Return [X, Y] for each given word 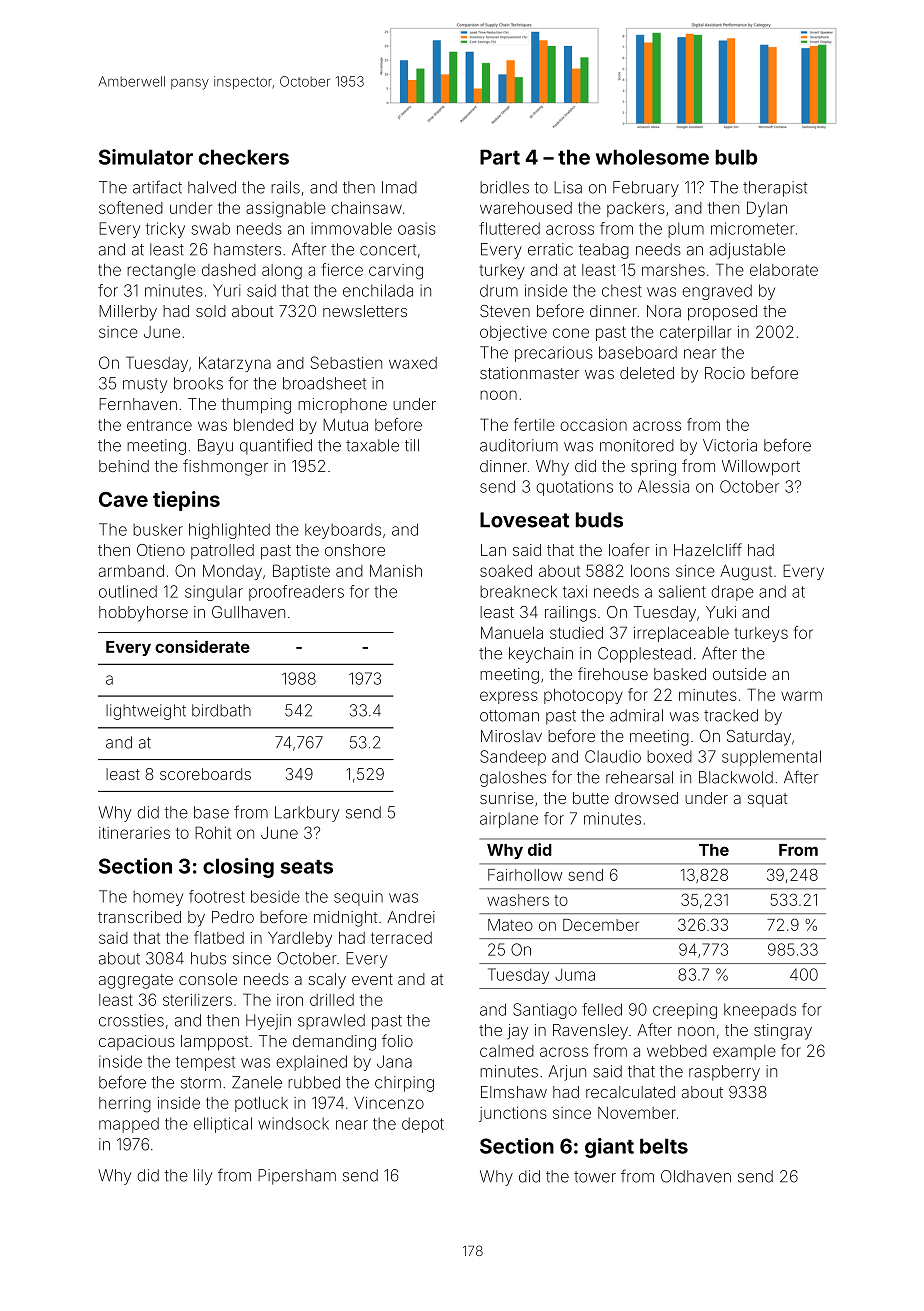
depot [423, 1125]
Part [500, 157]
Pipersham [297, 1177]
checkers [244, 157]
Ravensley [590, 1032]
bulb [736, 157]
